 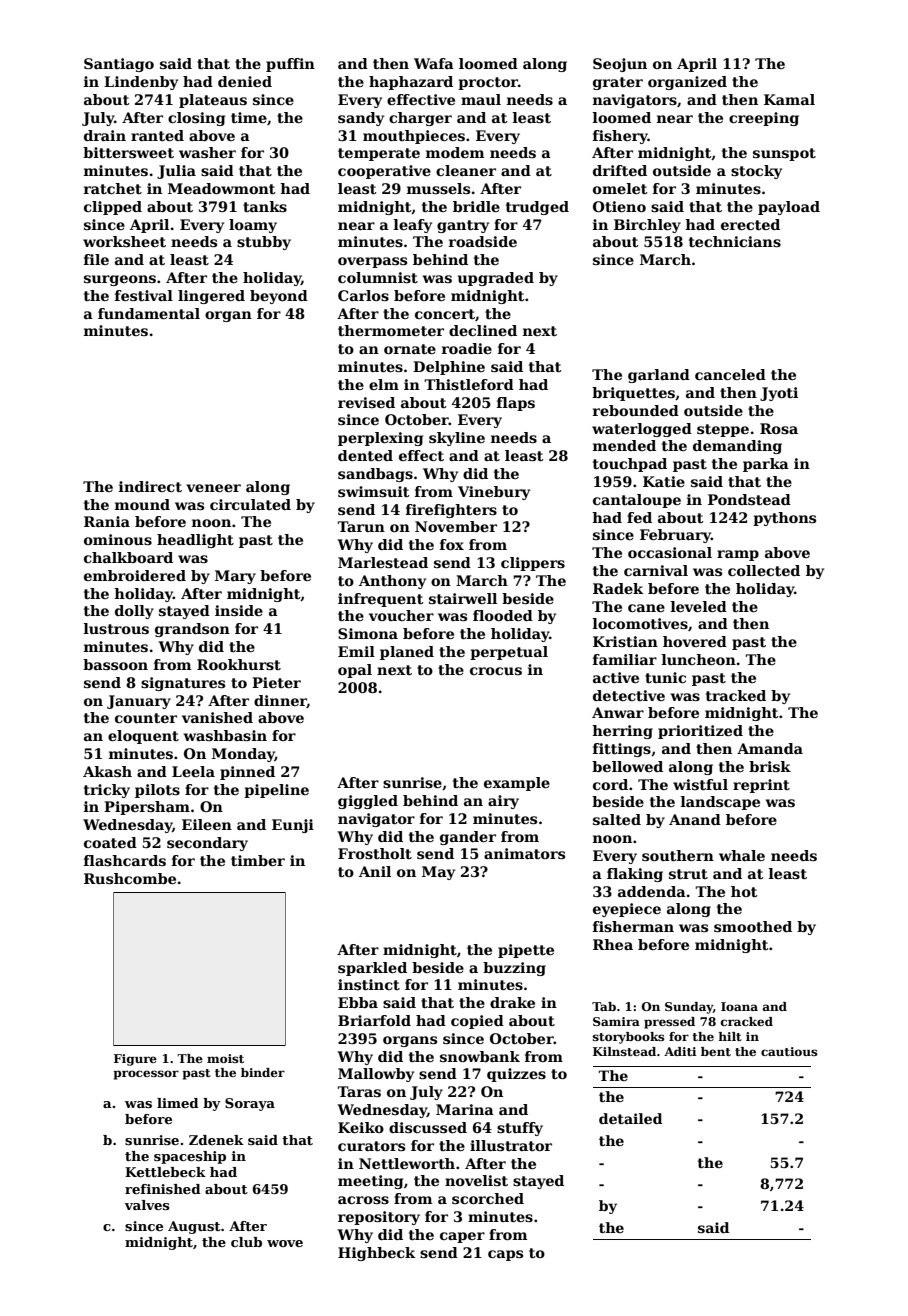 I want to click on proctor, so click(x=488, y=83).
